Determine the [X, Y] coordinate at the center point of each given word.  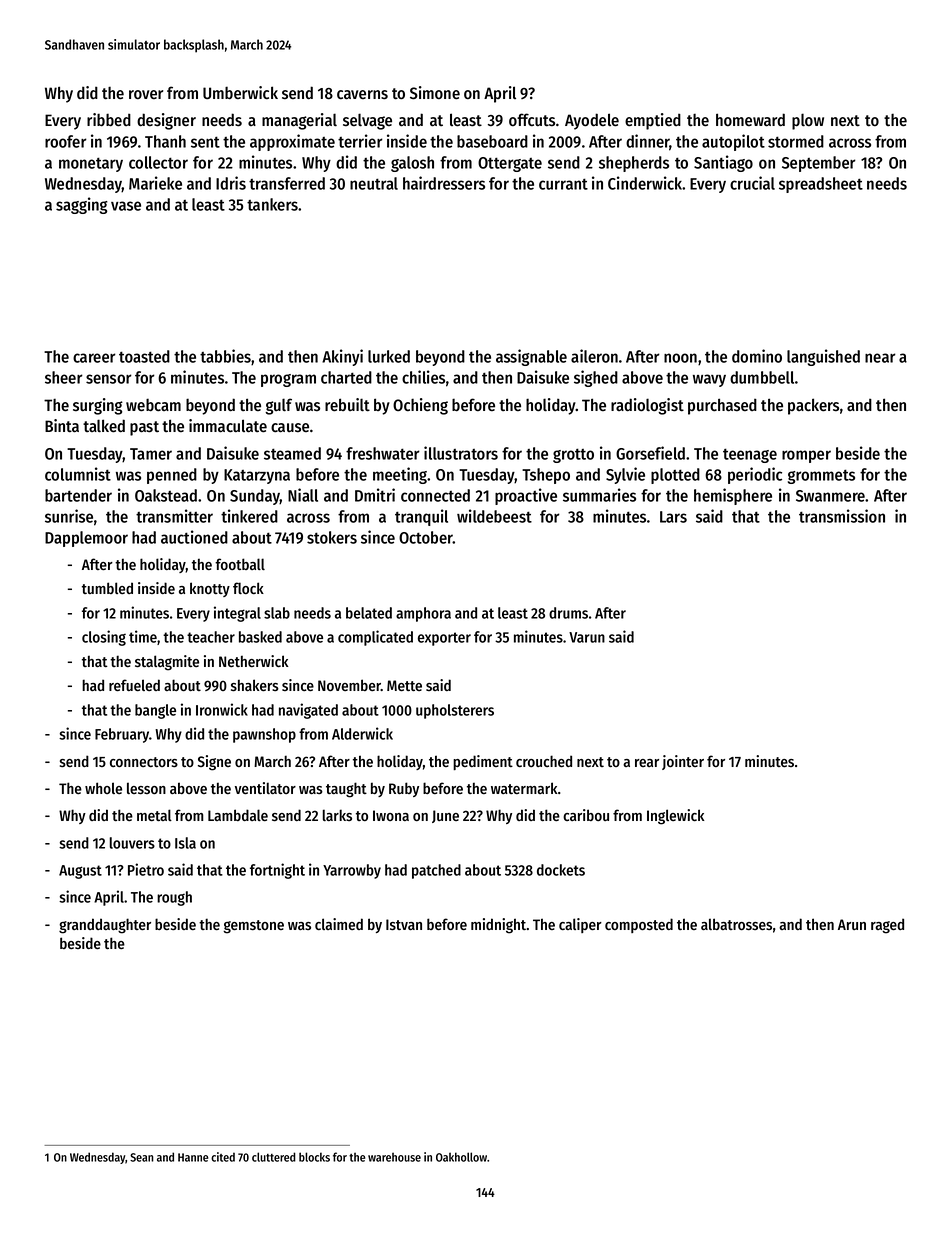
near [880, 358]
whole [103, 788]
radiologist [647, 406]
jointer [683, 762]
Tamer [151, 454]
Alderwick [362, 733]
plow [808, 121]
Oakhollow [461, 1157]
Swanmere [831, 496]
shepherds [634, 164]
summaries [599, 495]
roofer [66, 141]
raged [887, 926]
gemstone [253, 927]
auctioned [194, 537]
